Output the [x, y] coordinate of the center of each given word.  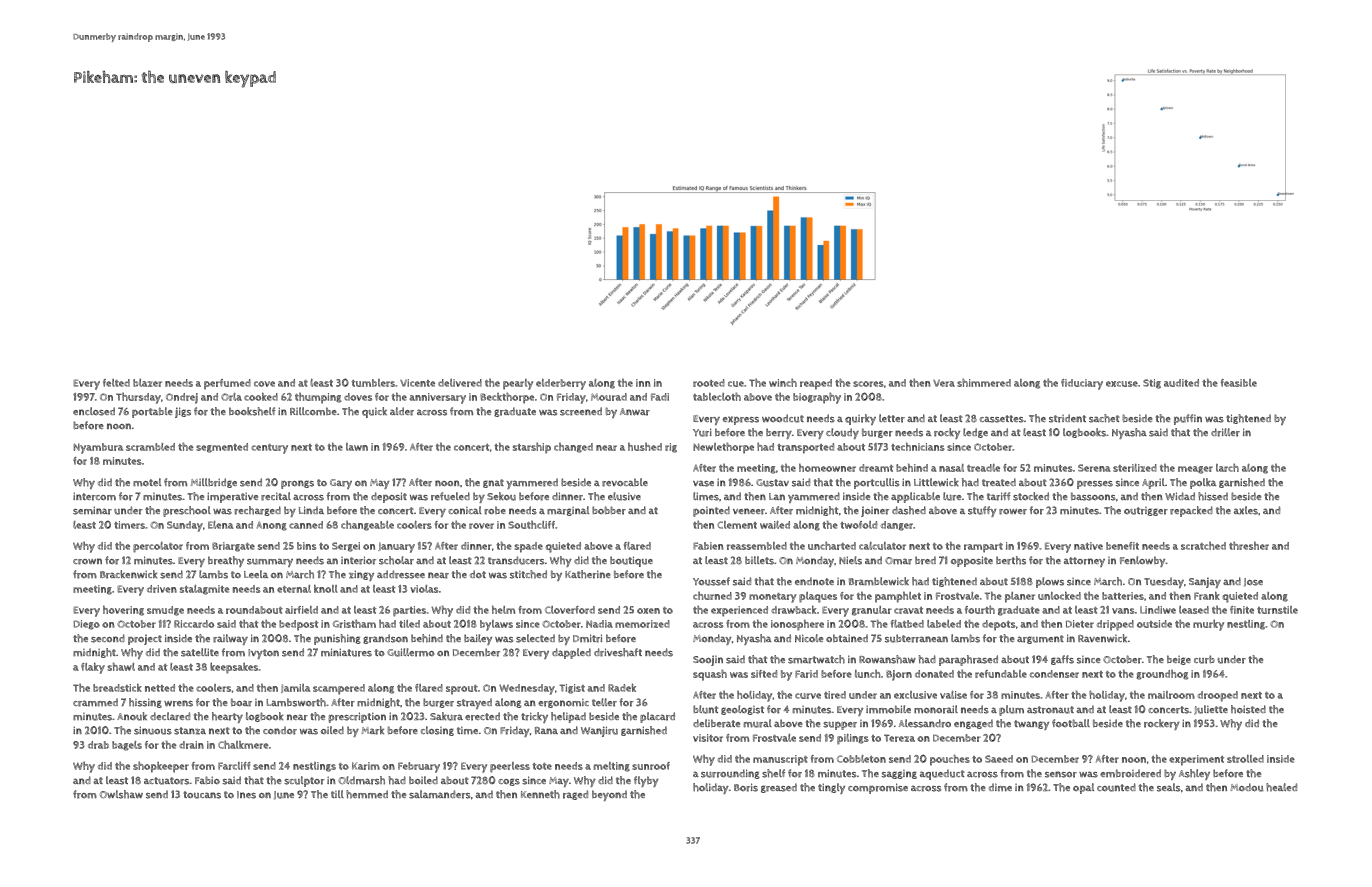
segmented [222, 448]
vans [1123, 611]
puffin [1188, 419]
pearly [518, 384]
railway [230, 639]
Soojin [708, 660]
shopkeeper [161, 767]
